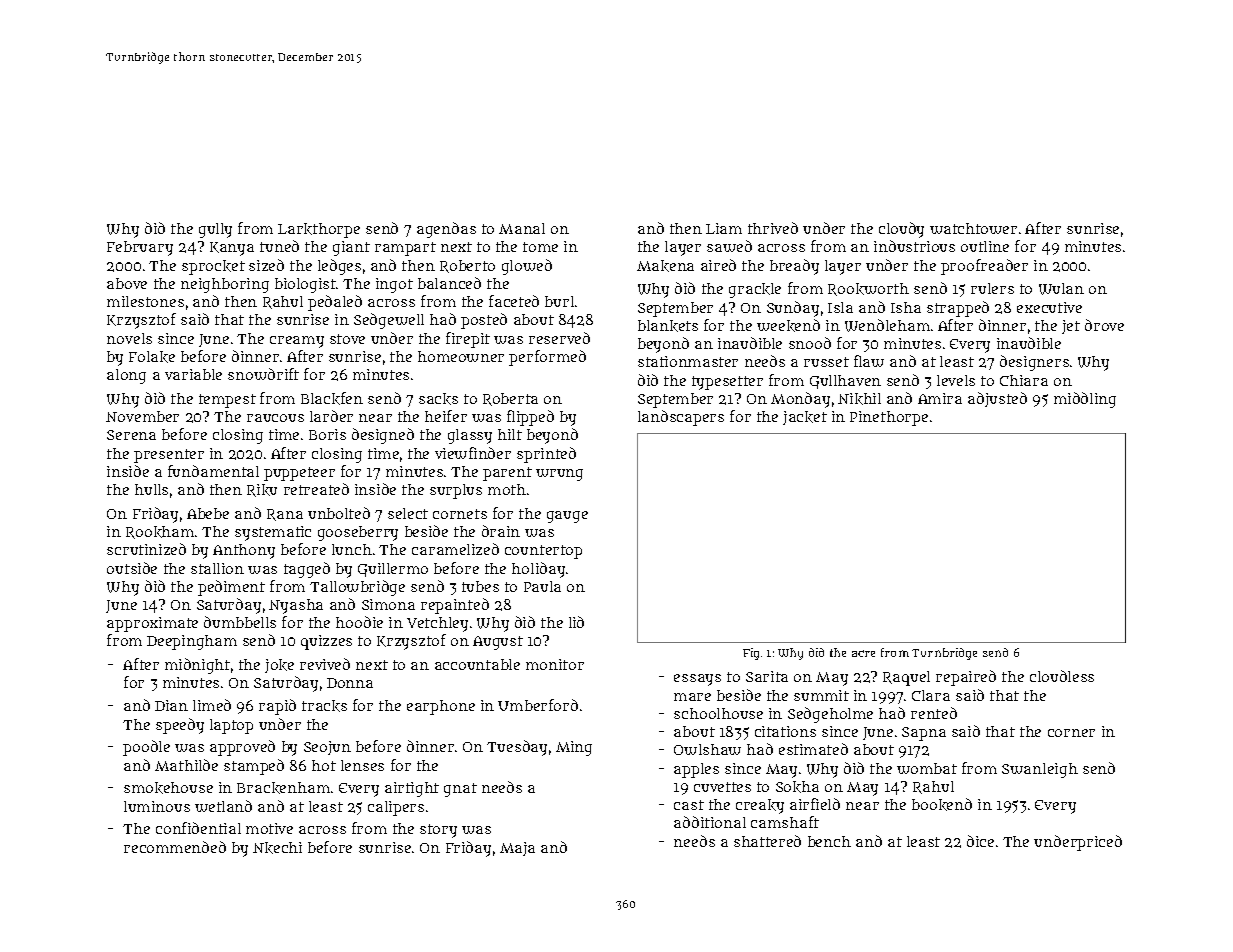 This image has height=952, width=1233. Describe the element at coordinates (942, 804) in the image. I see `bookend` at that location.
